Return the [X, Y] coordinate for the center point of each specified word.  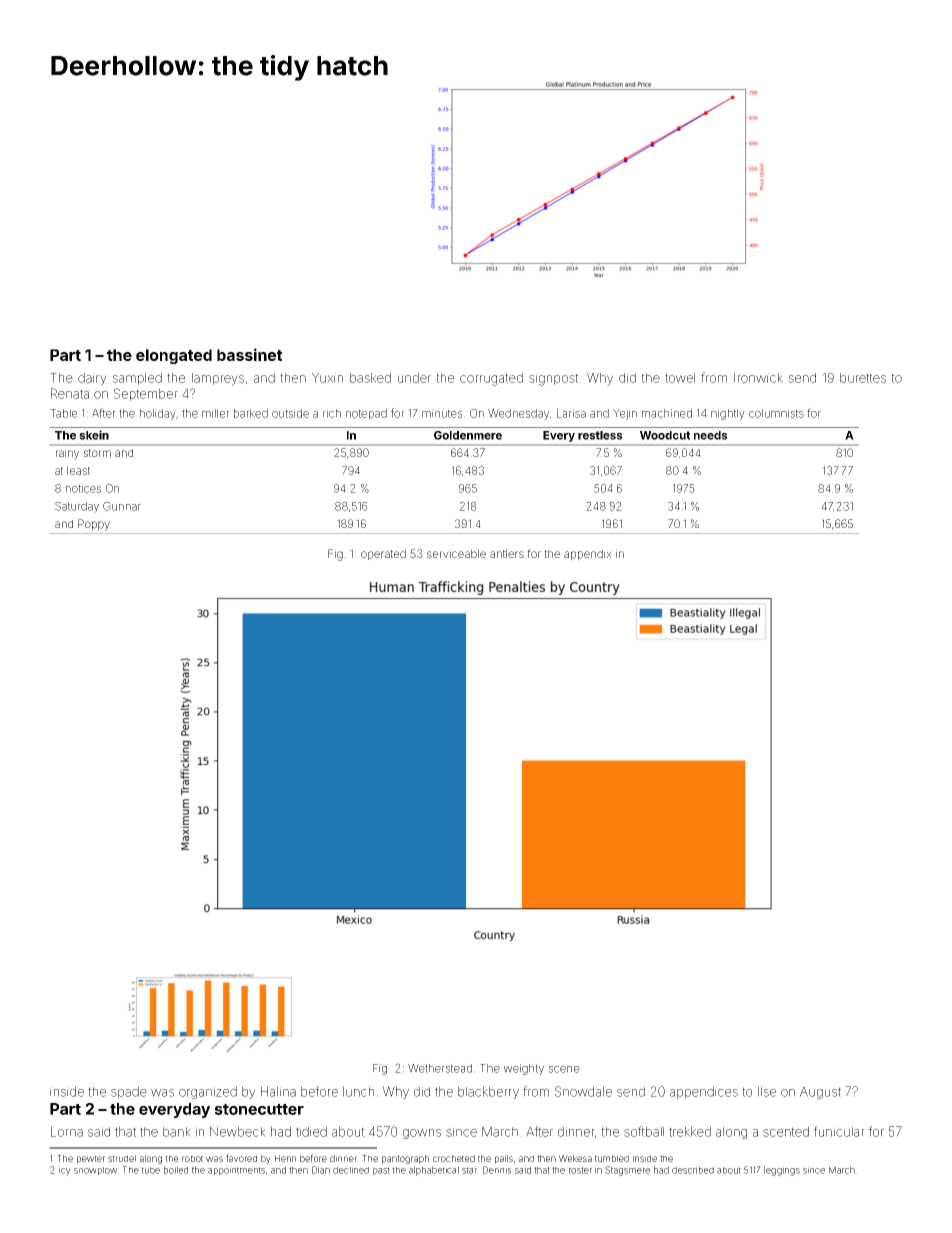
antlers [507, 553]
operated [383, 554]
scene [564, 1069]
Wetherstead [440, 1068]
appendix [588, 555]
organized [208, 1092]
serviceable [456, 553]
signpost [553, 379]
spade [129, 1092]
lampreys [218, 379]
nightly [728, 414]
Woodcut [665, 435]
